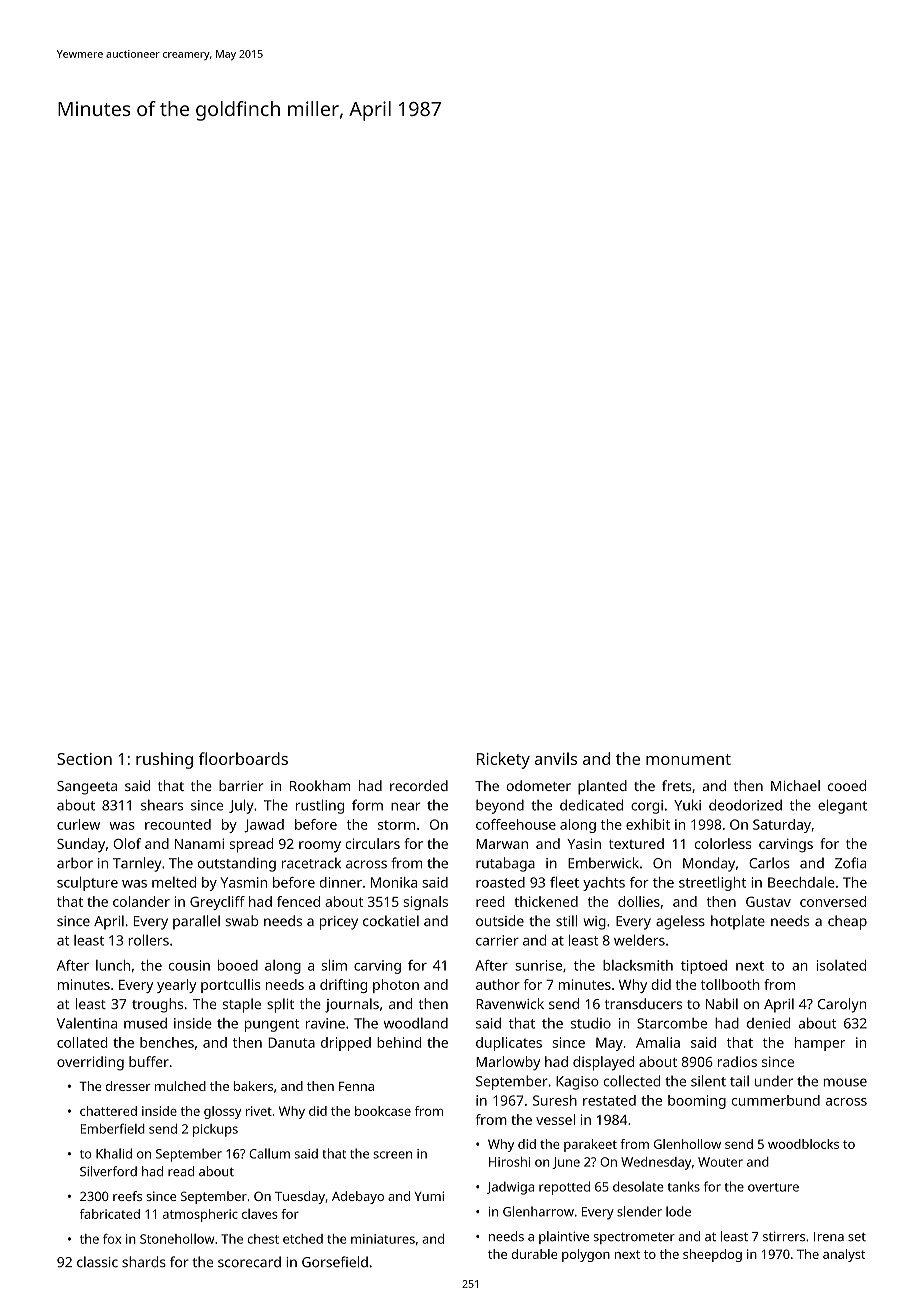 The height and width of the image is (1308, 924). Describe the element at coordinates (833, 901) in the image. I see `conversed` at that location.
